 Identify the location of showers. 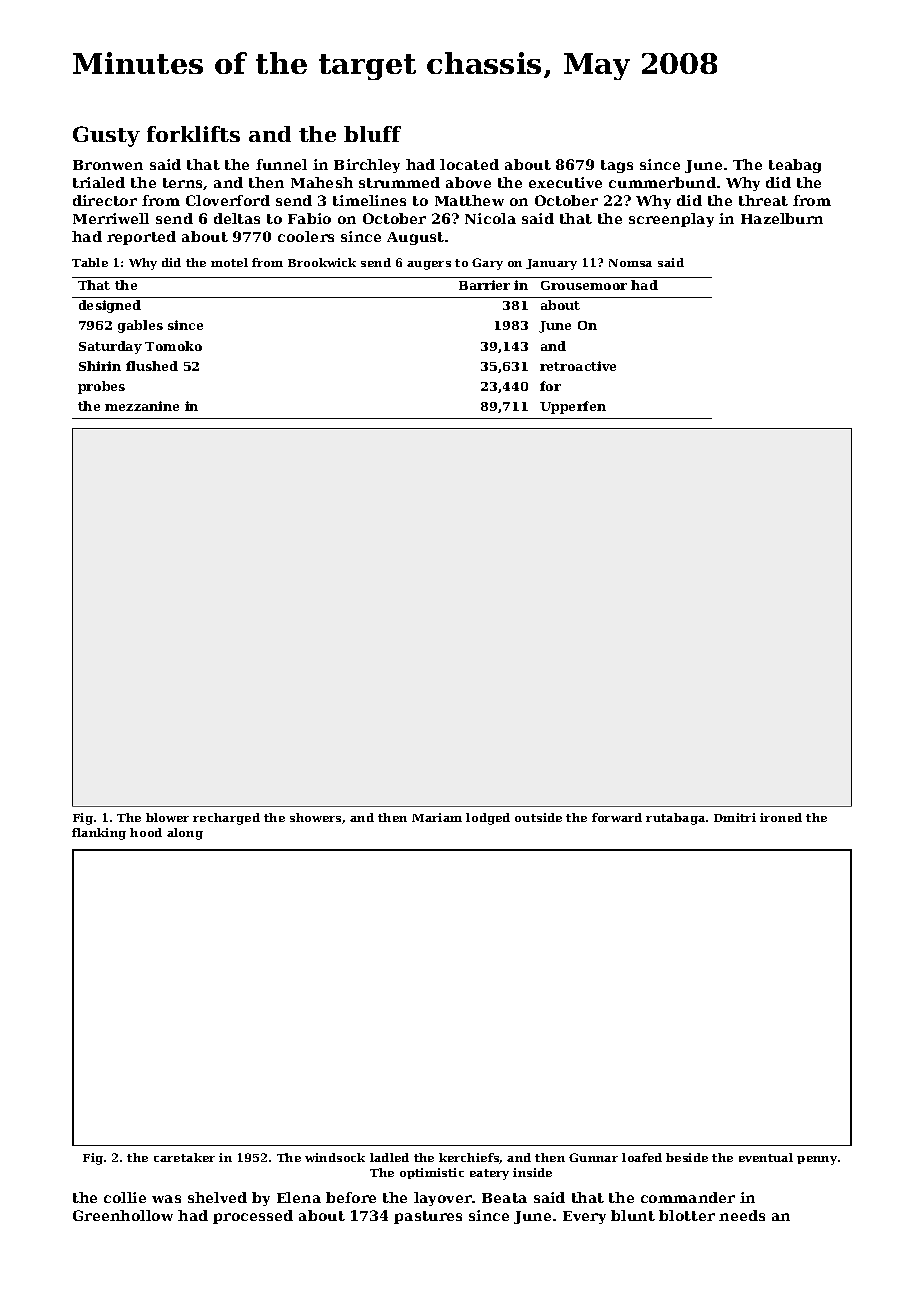
(315, 817).
